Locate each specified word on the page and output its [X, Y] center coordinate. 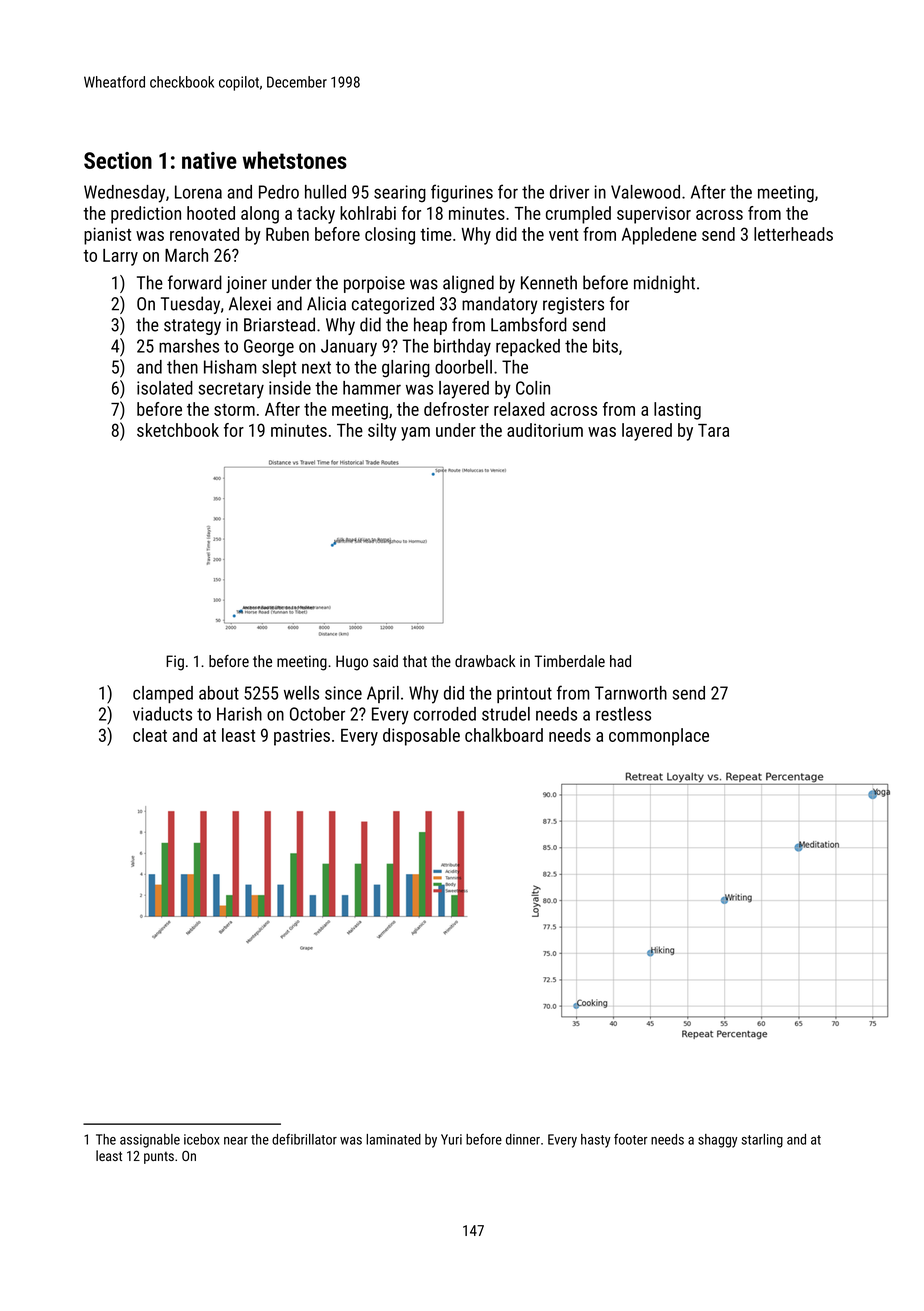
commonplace [659, 737]
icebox [201, 1139]
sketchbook [178, 430]
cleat [150, 735]
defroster [456, 409]
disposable [421, 737]
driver [569, 192]
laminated [393, 1139]
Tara [713, 430]
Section [118, 160]
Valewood [645, 192]
